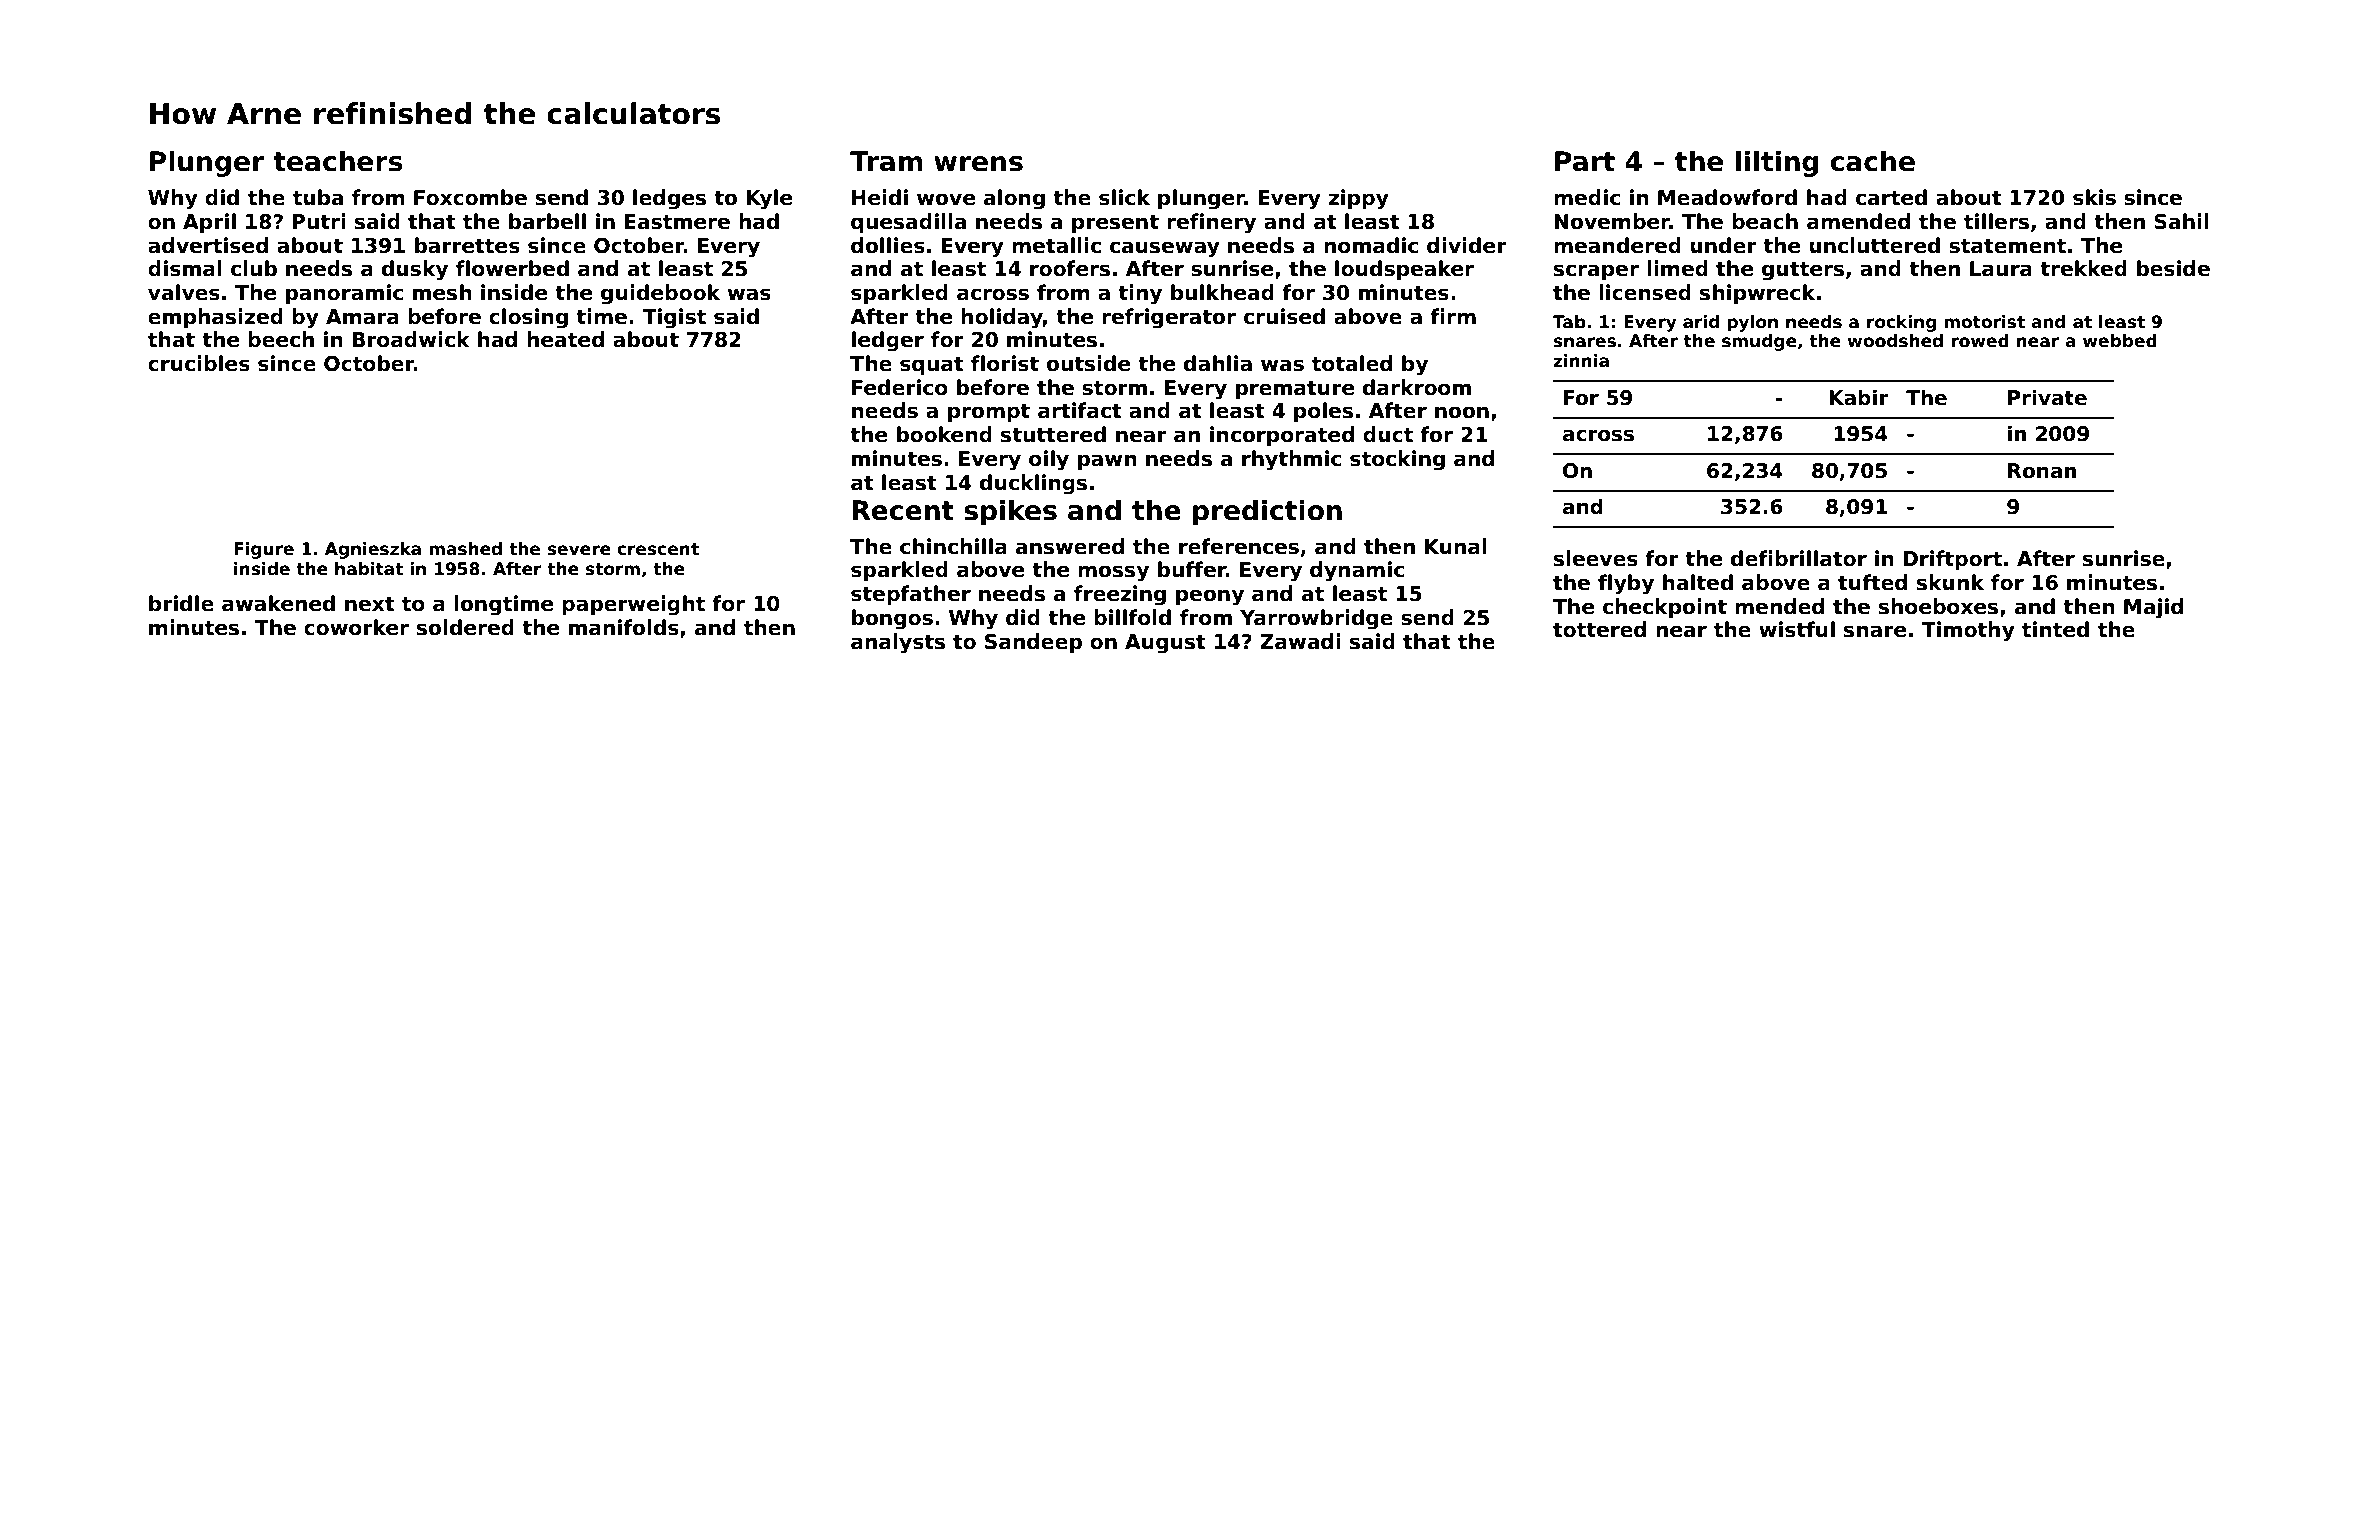  What do you see at coordinates (669, 199) in the screenshot?
I see `ledges` at bounding box center [669, 199].
